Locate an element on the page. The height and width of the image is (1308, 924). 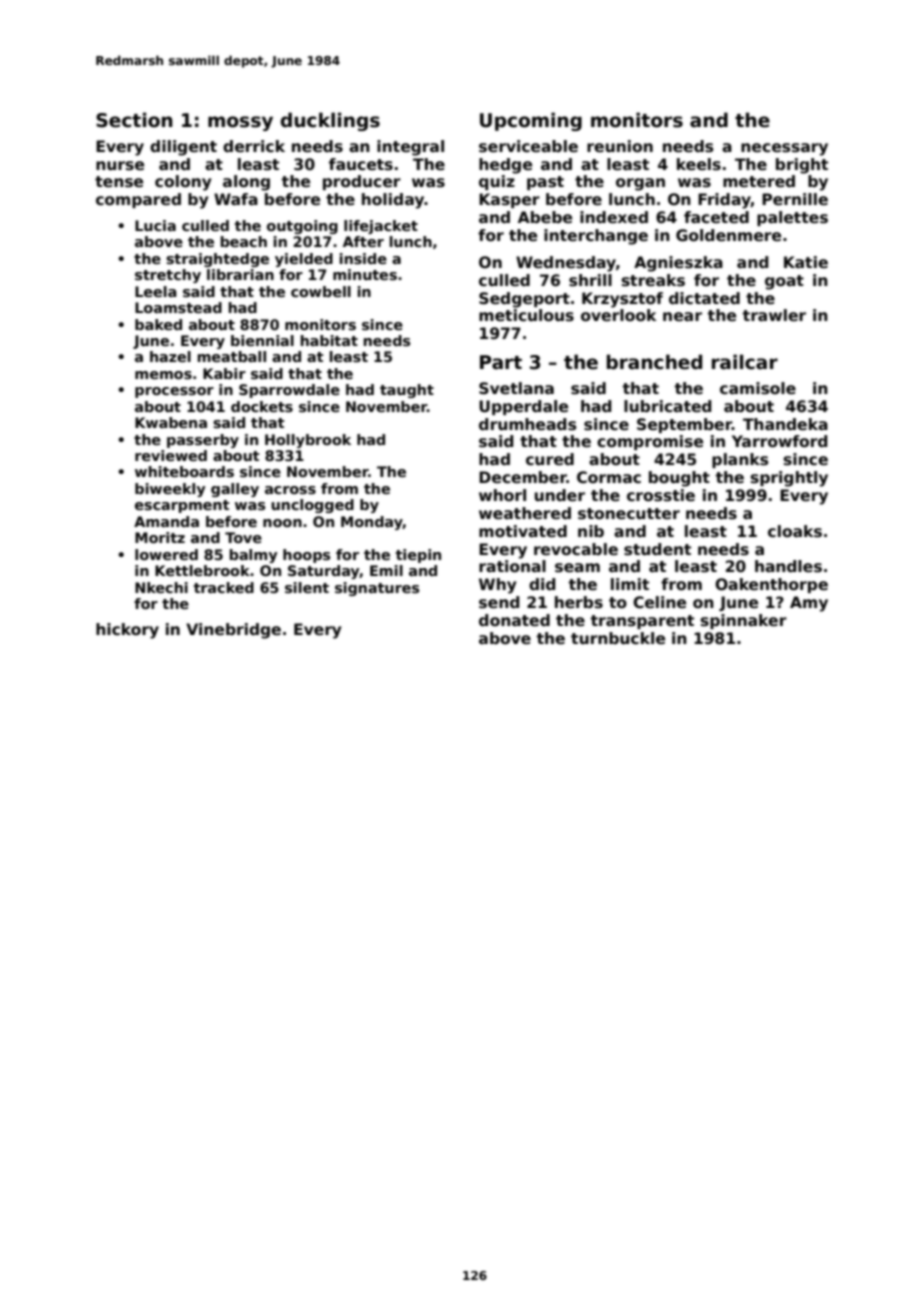
compared is located at coordinates (138, 200).
